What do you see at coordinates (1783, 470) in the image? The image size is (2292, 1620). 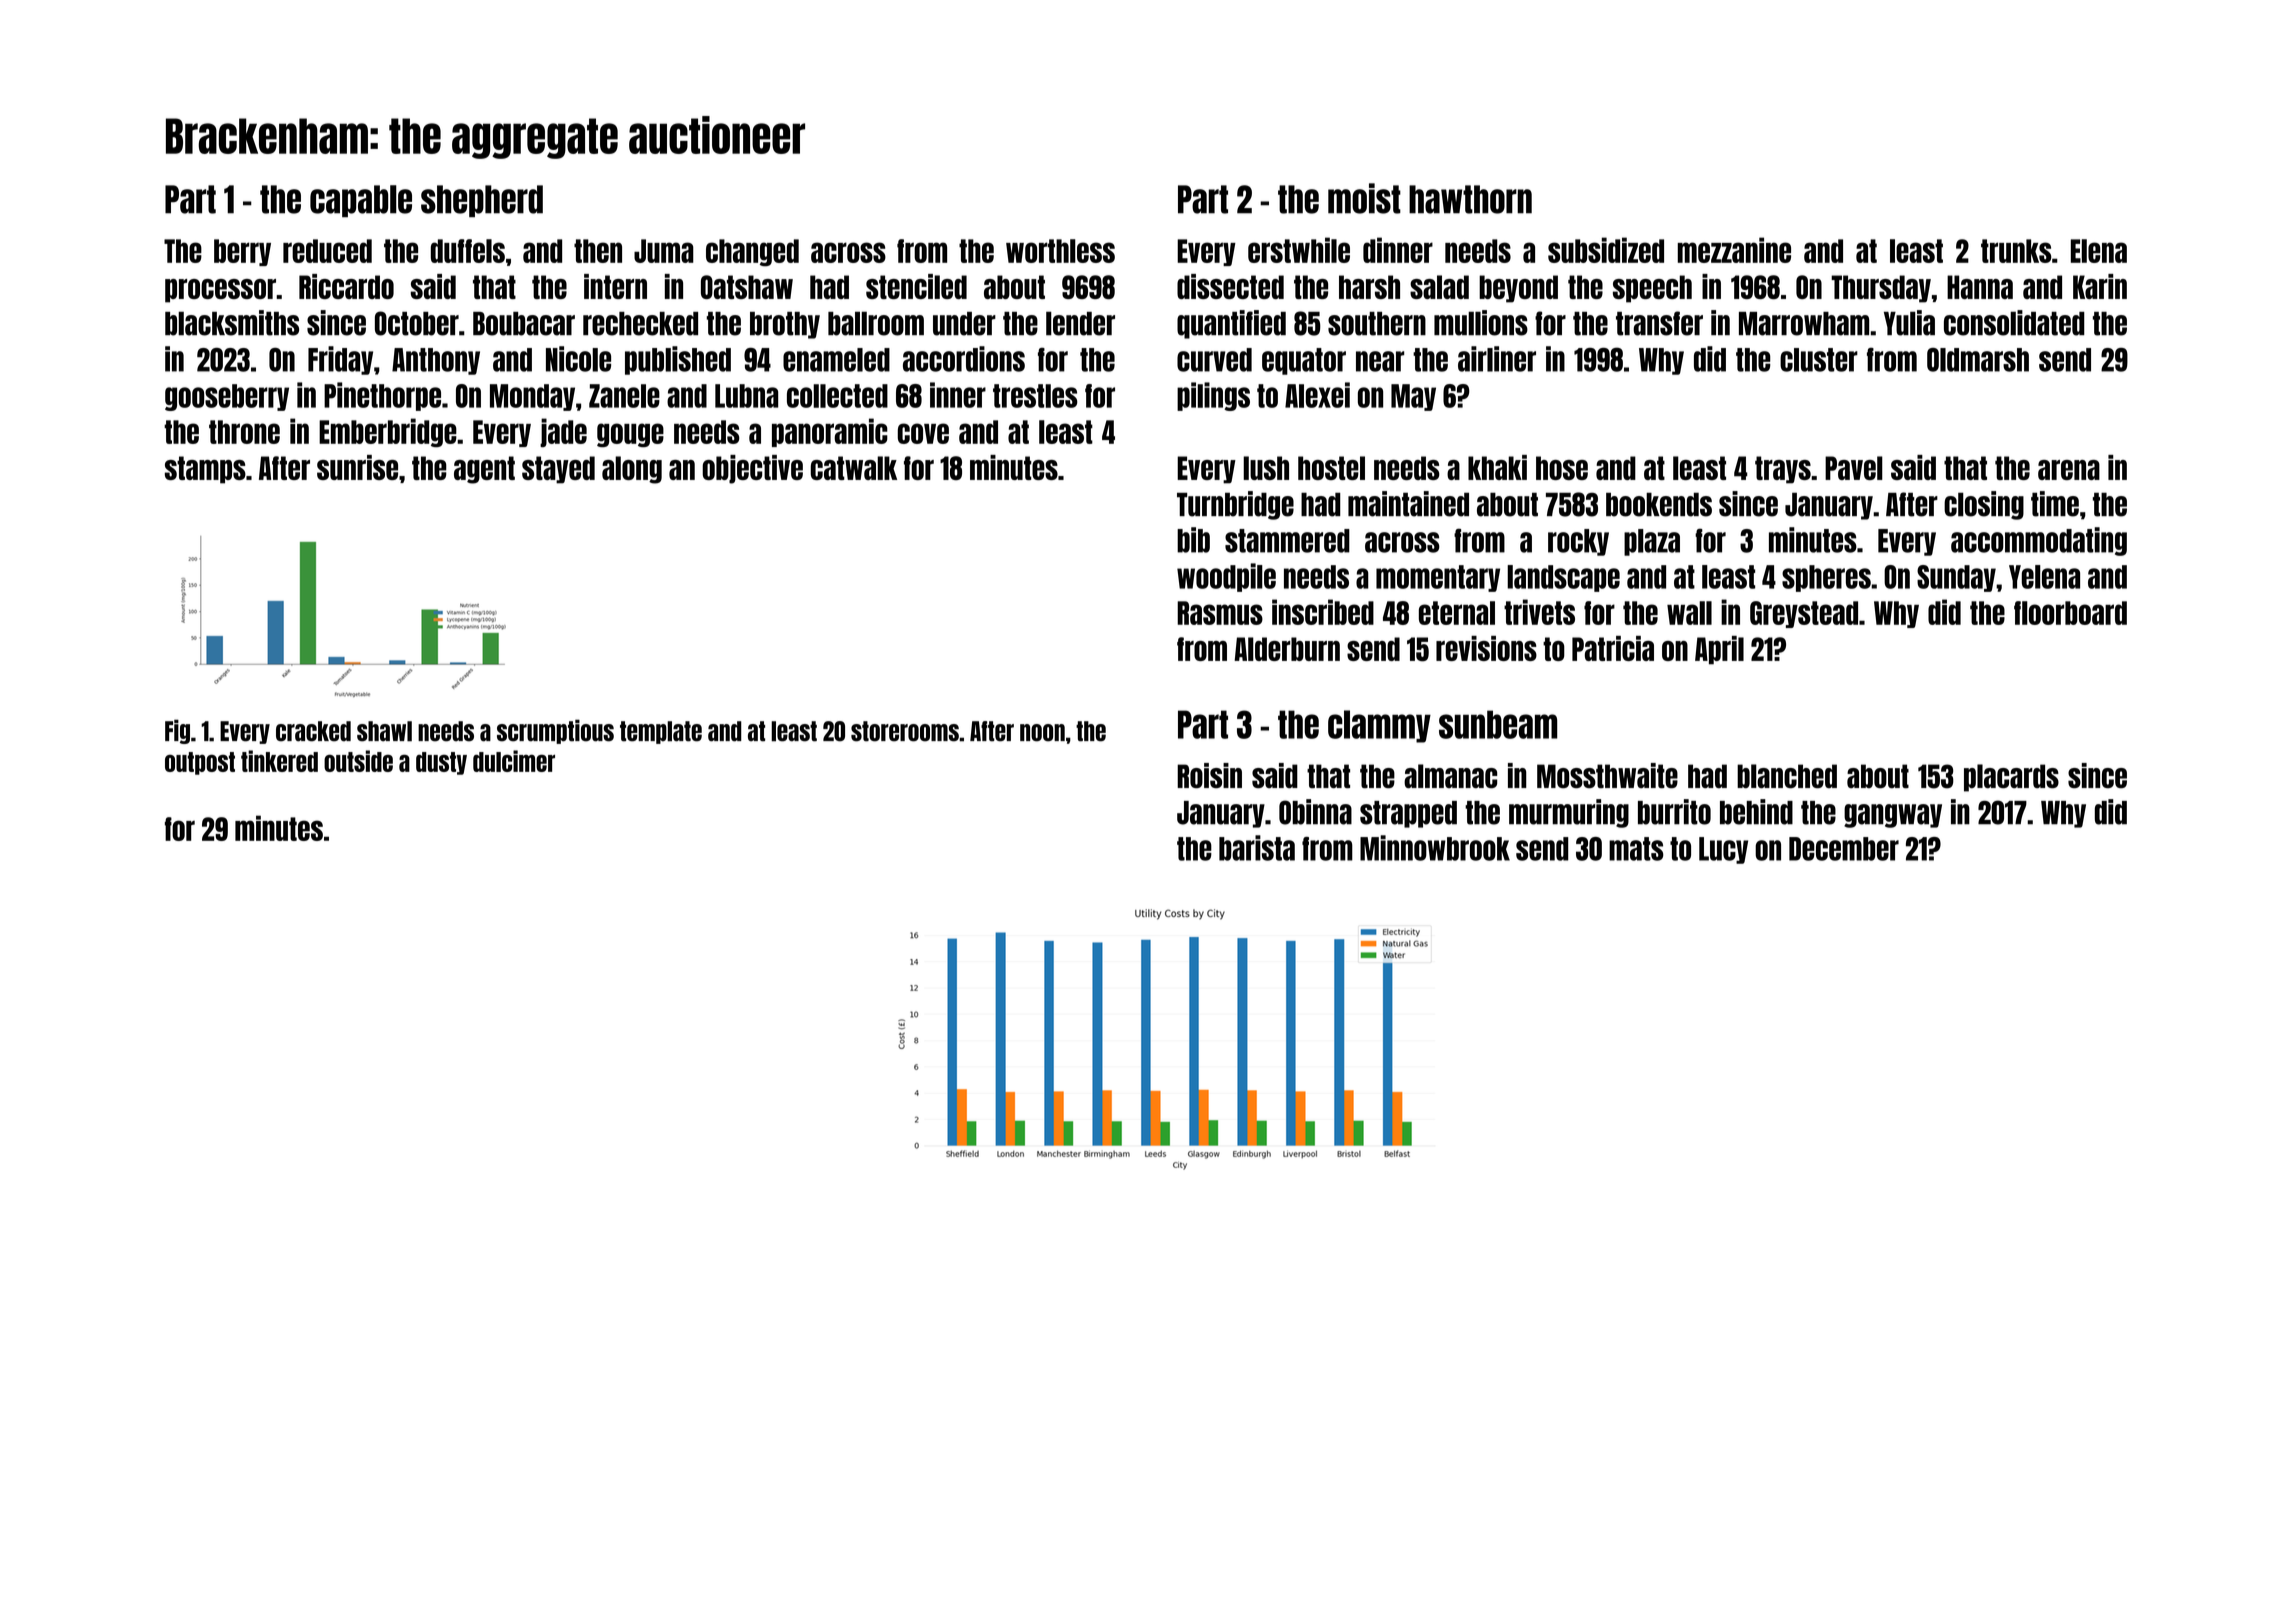 I see `trays` at bounding box center [1783, 470].
